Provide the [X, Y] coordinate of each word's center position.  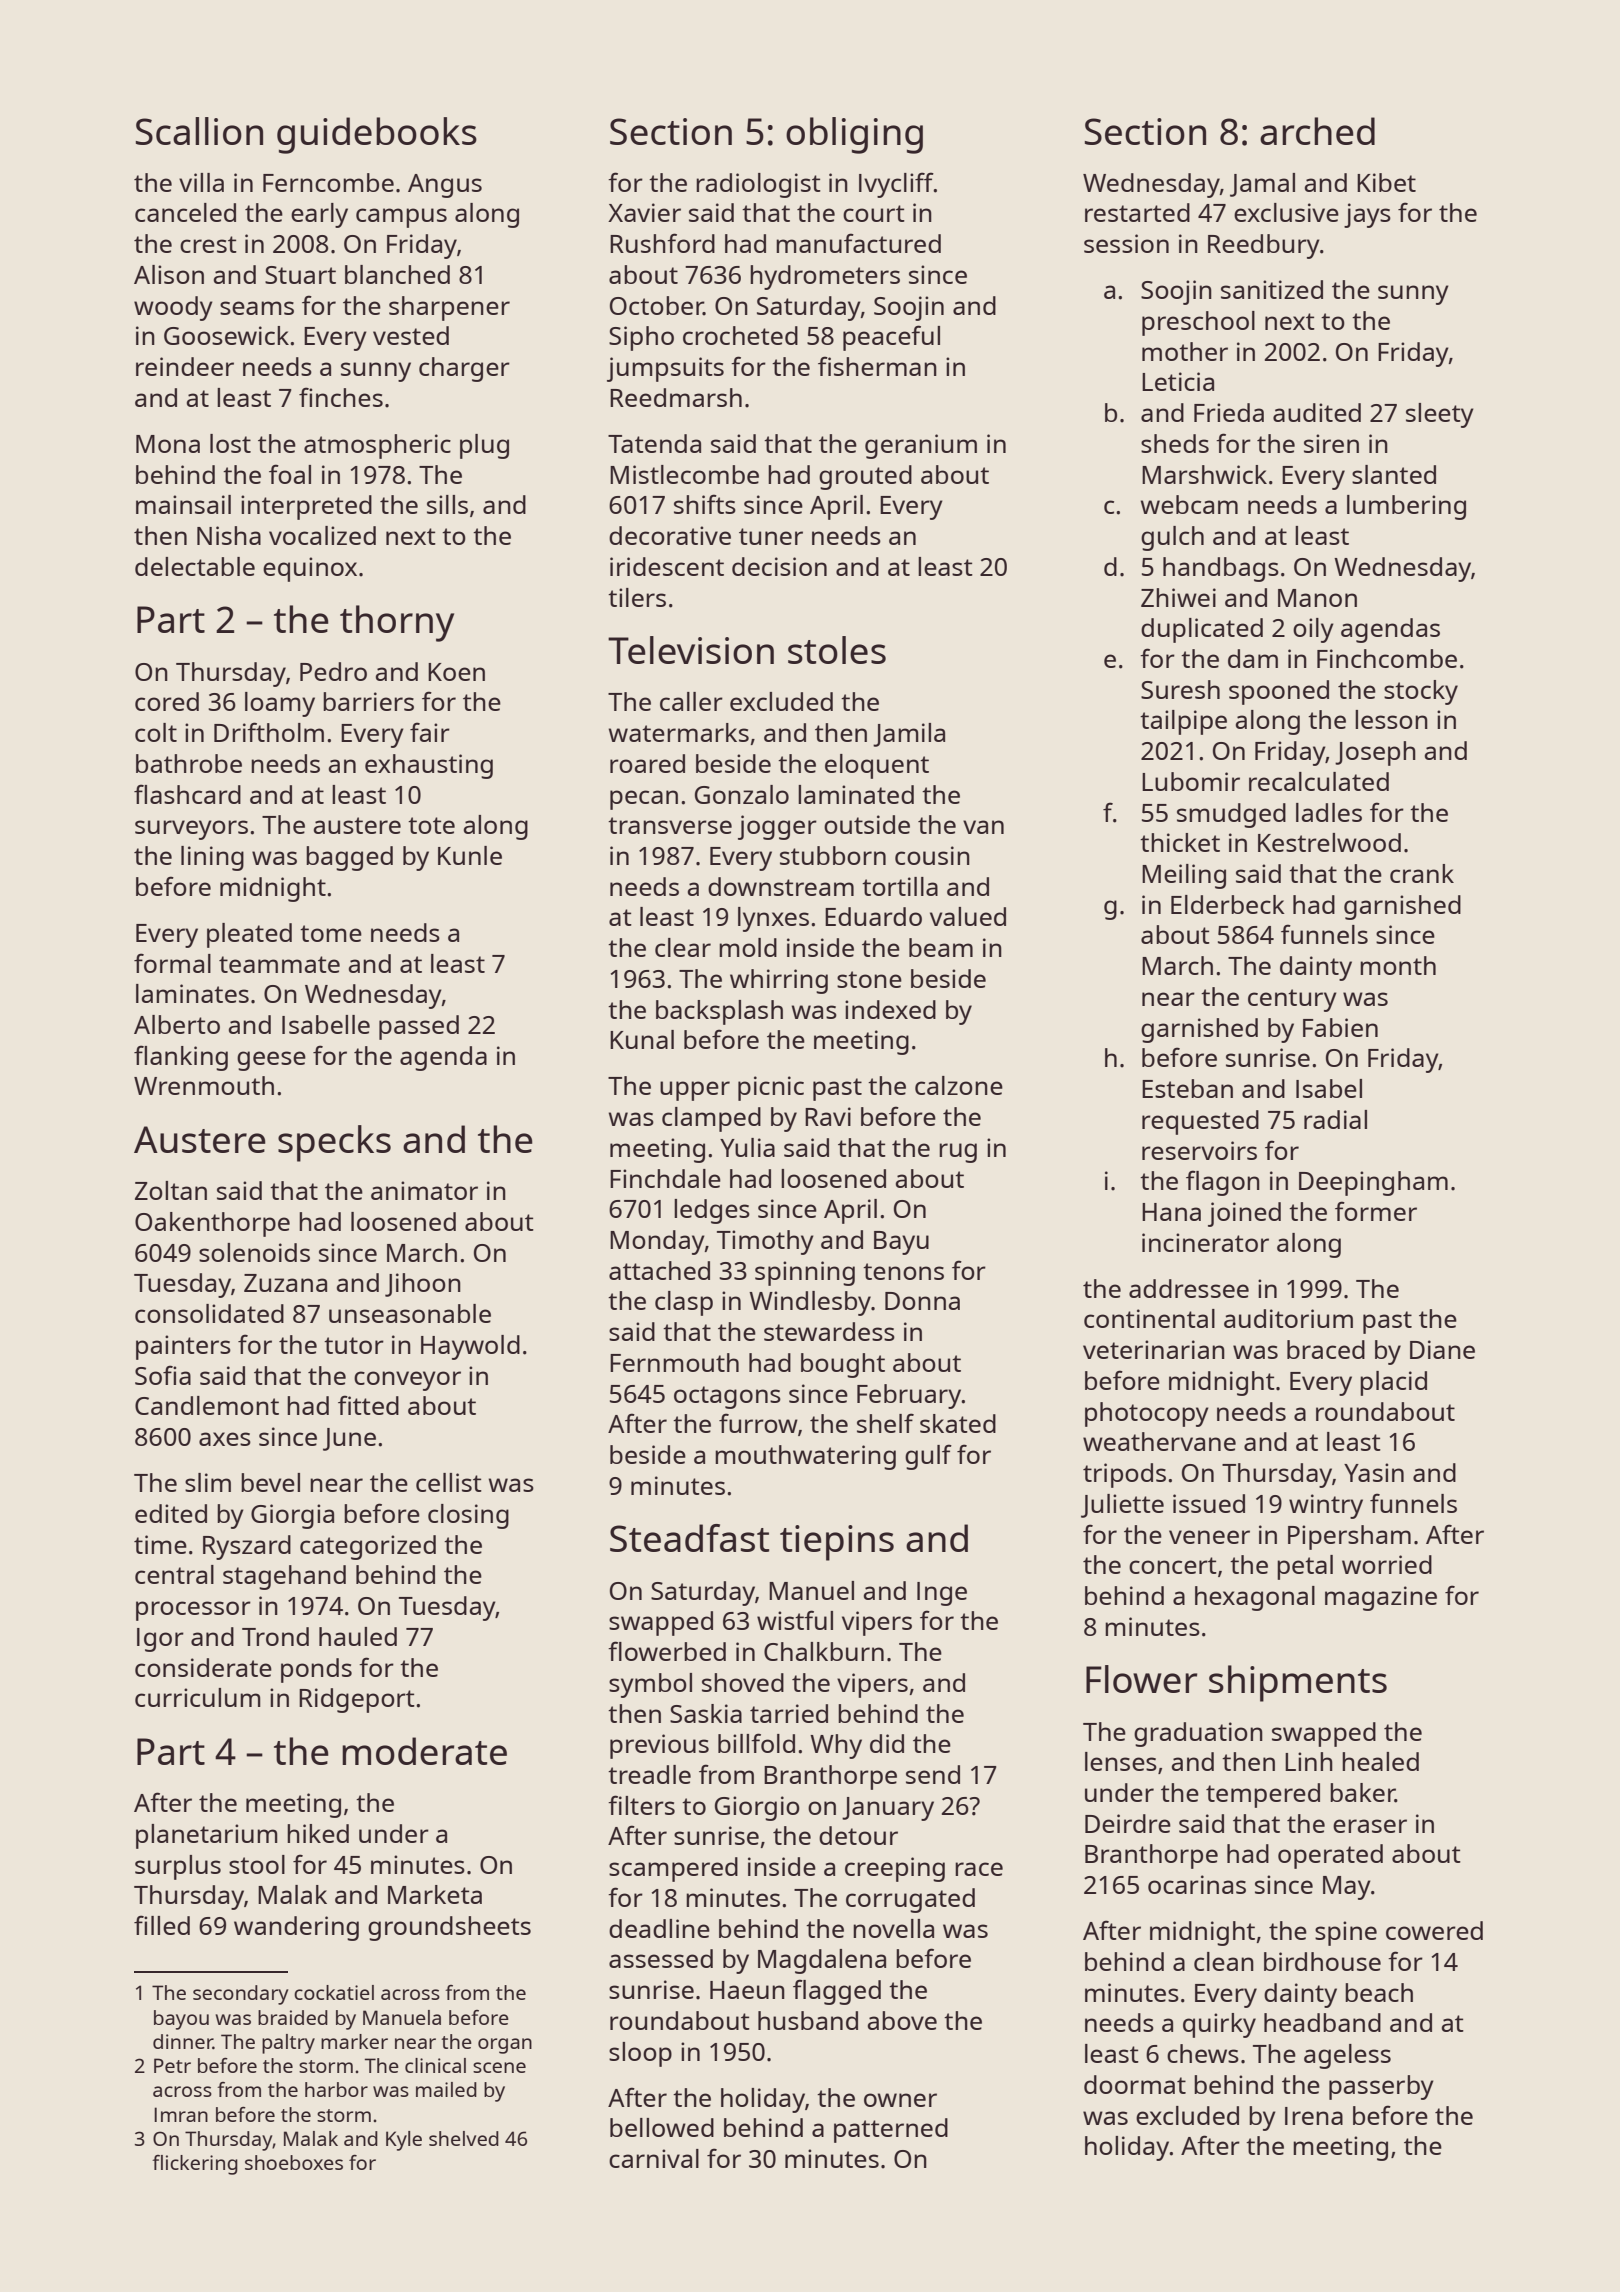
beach [1379, 1992]
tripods [1124, 1475]
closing [468, 1516]
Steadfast [689, 1538]
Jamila [909, 735]
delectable [195, 566]
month [1398, 965]
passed [419, 1027]
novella [893, 1928]
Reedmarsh [676, 397]
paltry [288, 2044]
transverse [670, 825]
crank [1422, 873]
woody [173, 308]
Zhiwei [1178, 597]
